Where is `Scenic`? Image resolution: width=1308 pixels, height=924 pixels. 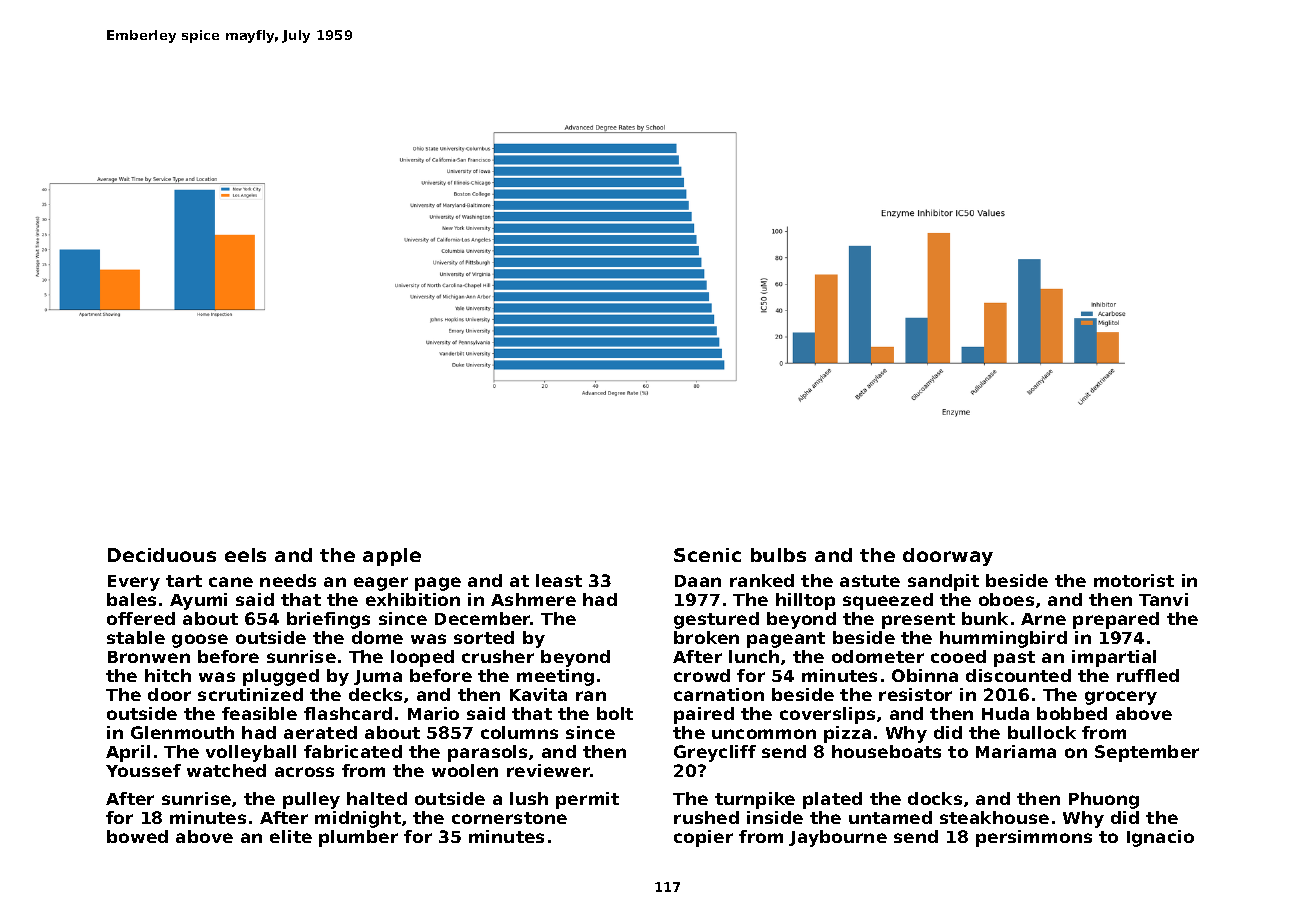
Scenic is located at coordinates (707, 555).
